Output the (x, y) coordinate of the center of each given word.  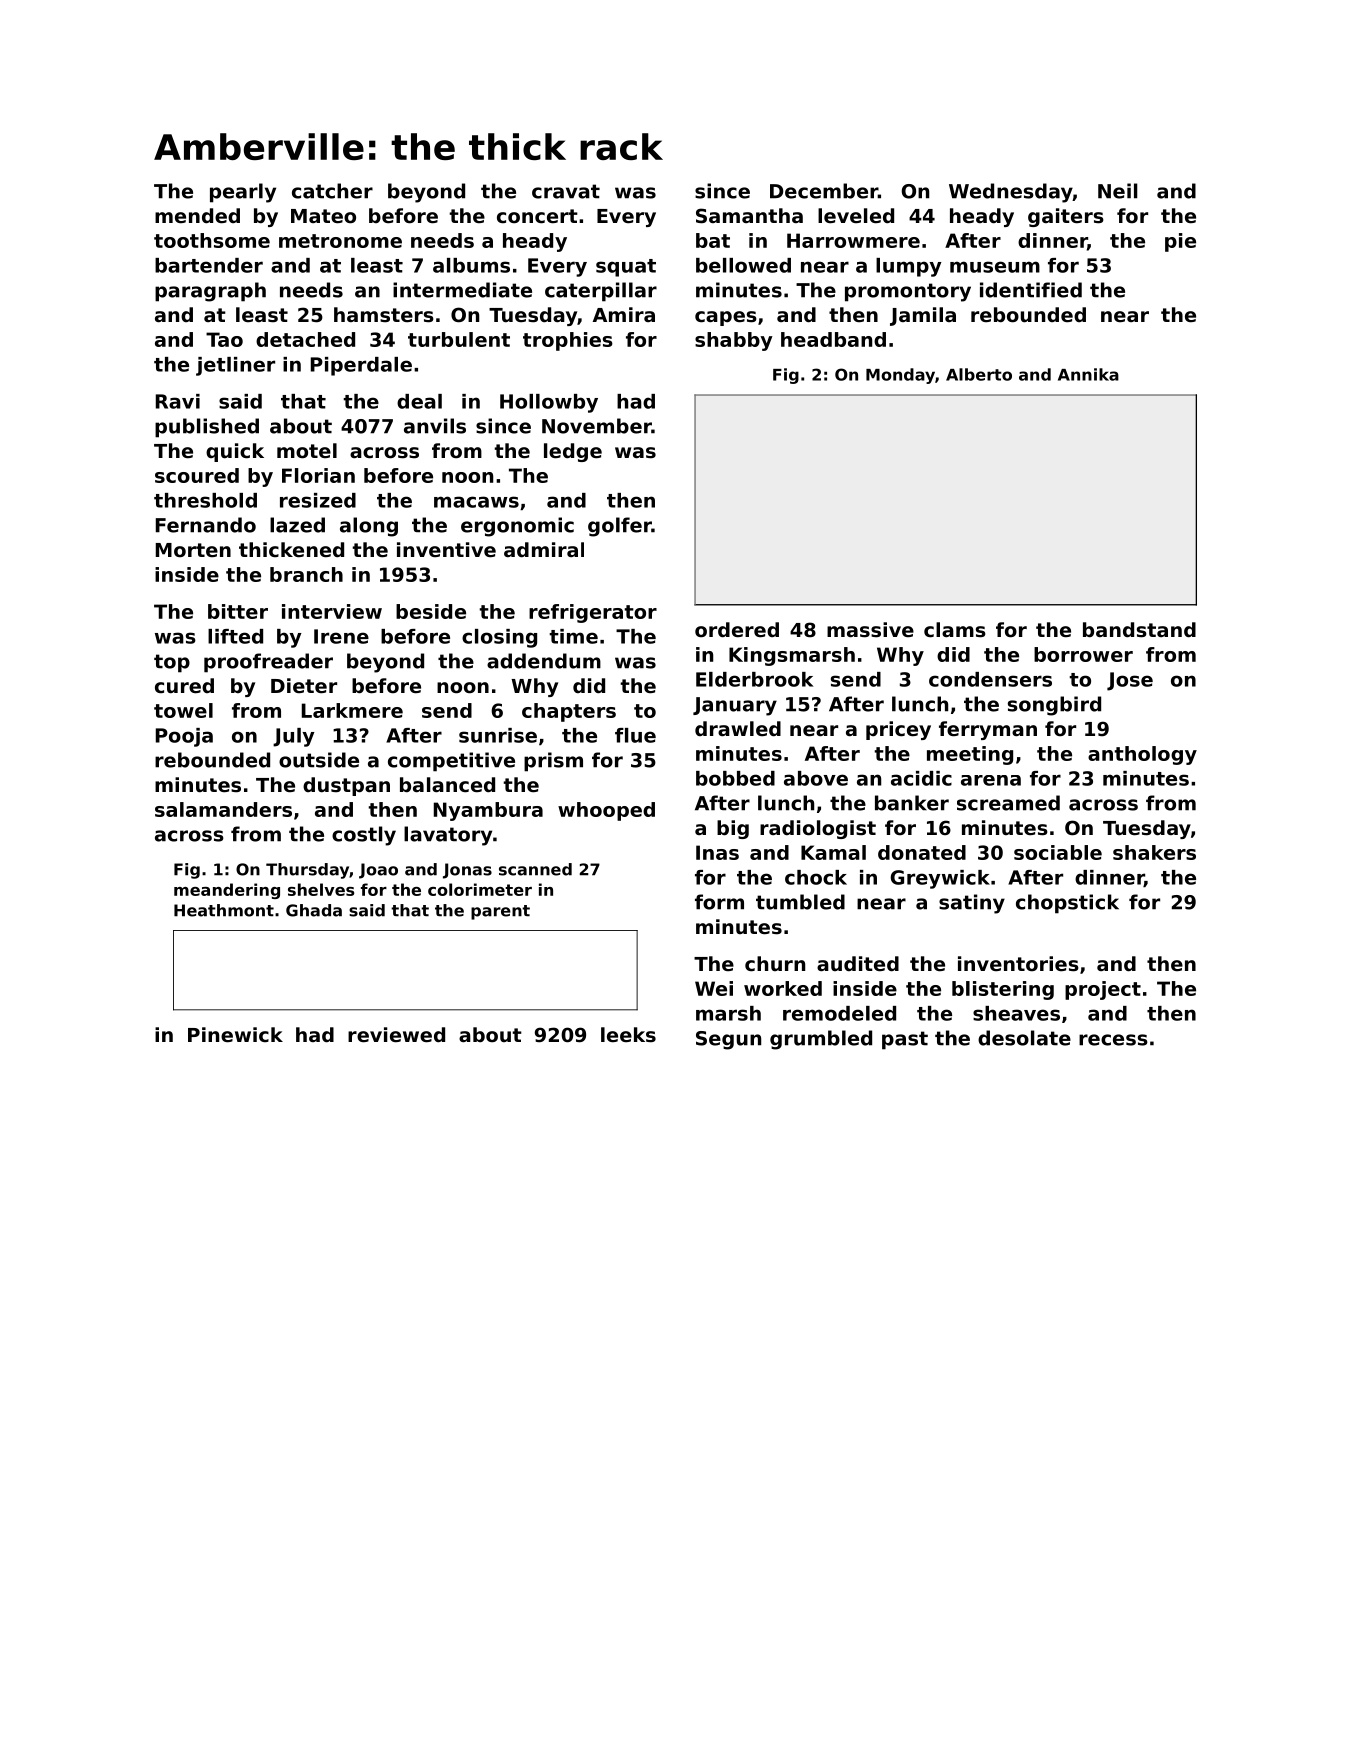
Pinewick (235, 1035)
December (824, 191)
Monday (900, 376)
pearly (243, 193)
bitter (238, 611)
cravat (566, 191)
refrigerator (593, 613)
